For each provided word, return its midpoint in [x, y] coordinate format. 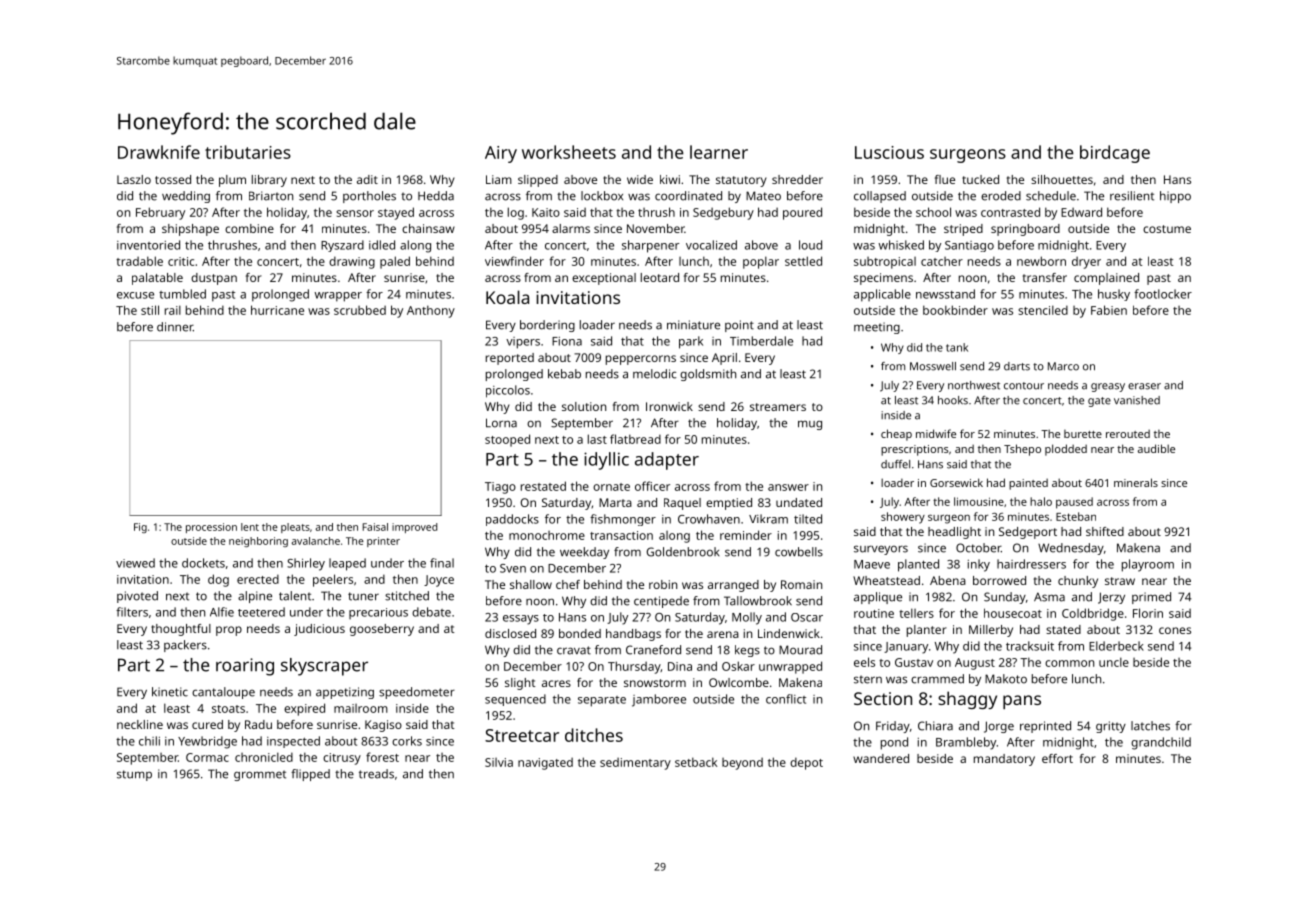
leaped [347, 564]
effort [1057, 758]
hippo [1175, 197]
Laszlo [134, 179]
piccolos [508, 391]
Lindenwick [789, 633]
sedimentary [635, 763]
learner [719, 152]
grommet [260, 775]
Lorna [501, 423]
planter [927, 631]
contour [1024, 386]
